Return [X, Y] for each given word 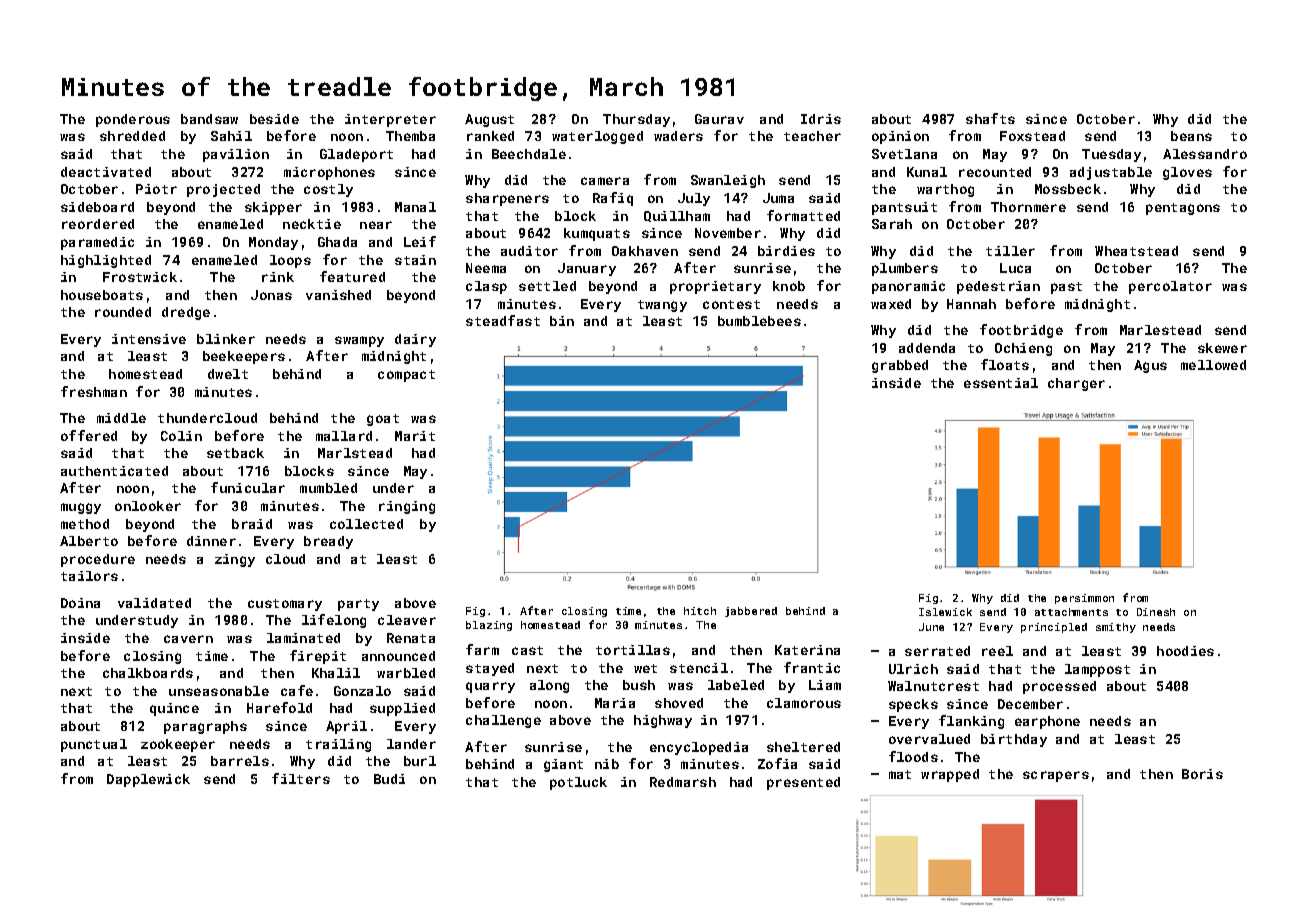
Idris [821, 119]
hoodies [1185, 651]
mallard [344, 436]
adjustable [1111, 173]
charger [1076, 384]
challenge [503, 721]
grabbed [900, 366]
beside [274, 119]
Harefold [279, 707]
